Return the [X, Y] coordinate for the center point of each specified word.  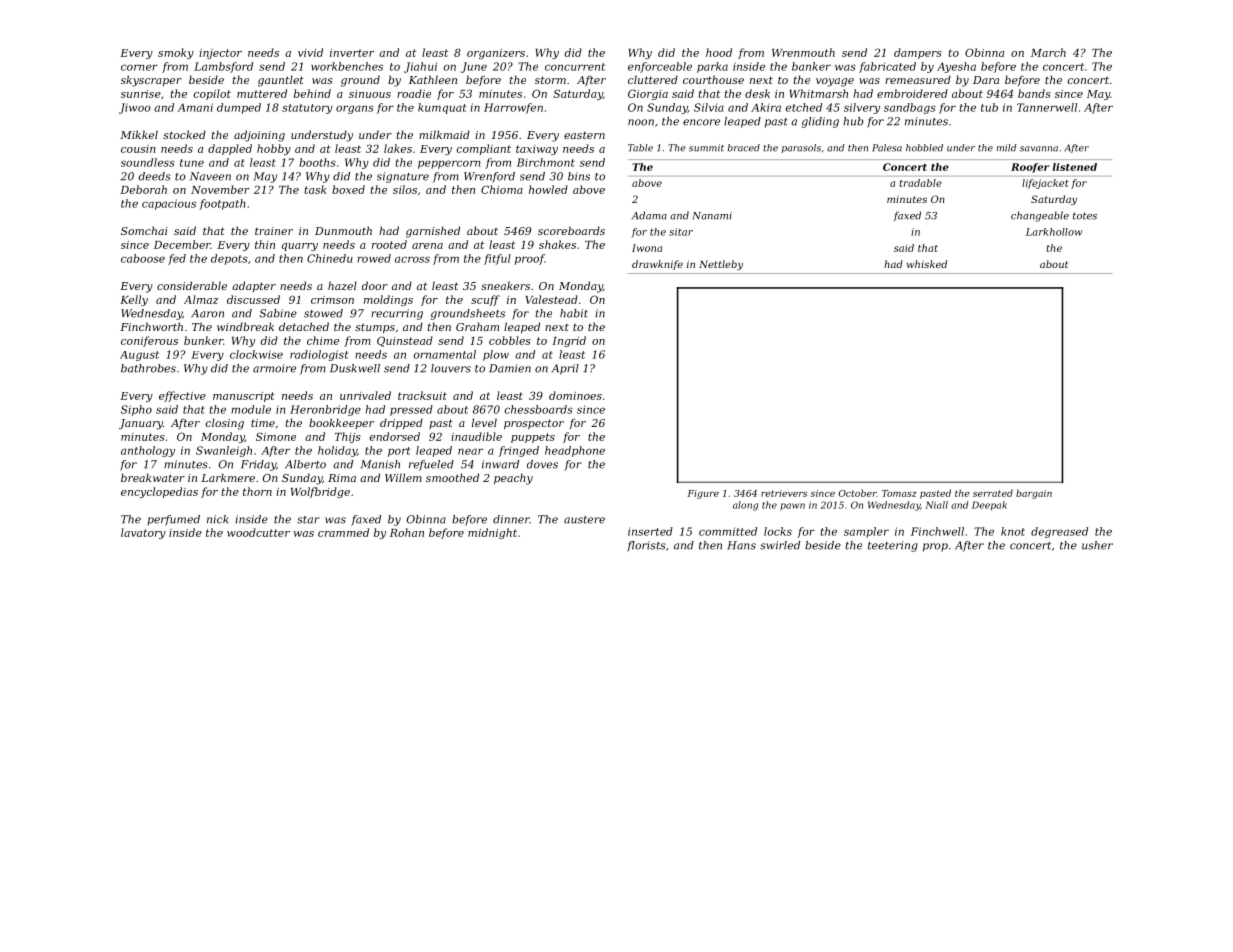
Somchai [144, 230]
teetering [893, 546]
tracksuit [422, 395]
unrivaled [365, 395]
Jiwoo [135, 108]
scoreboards [571, 230]
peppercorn [449, 164]
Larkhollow [1054, 232]
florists [646, 546]
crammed [343, 532]
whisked [927, 264]
